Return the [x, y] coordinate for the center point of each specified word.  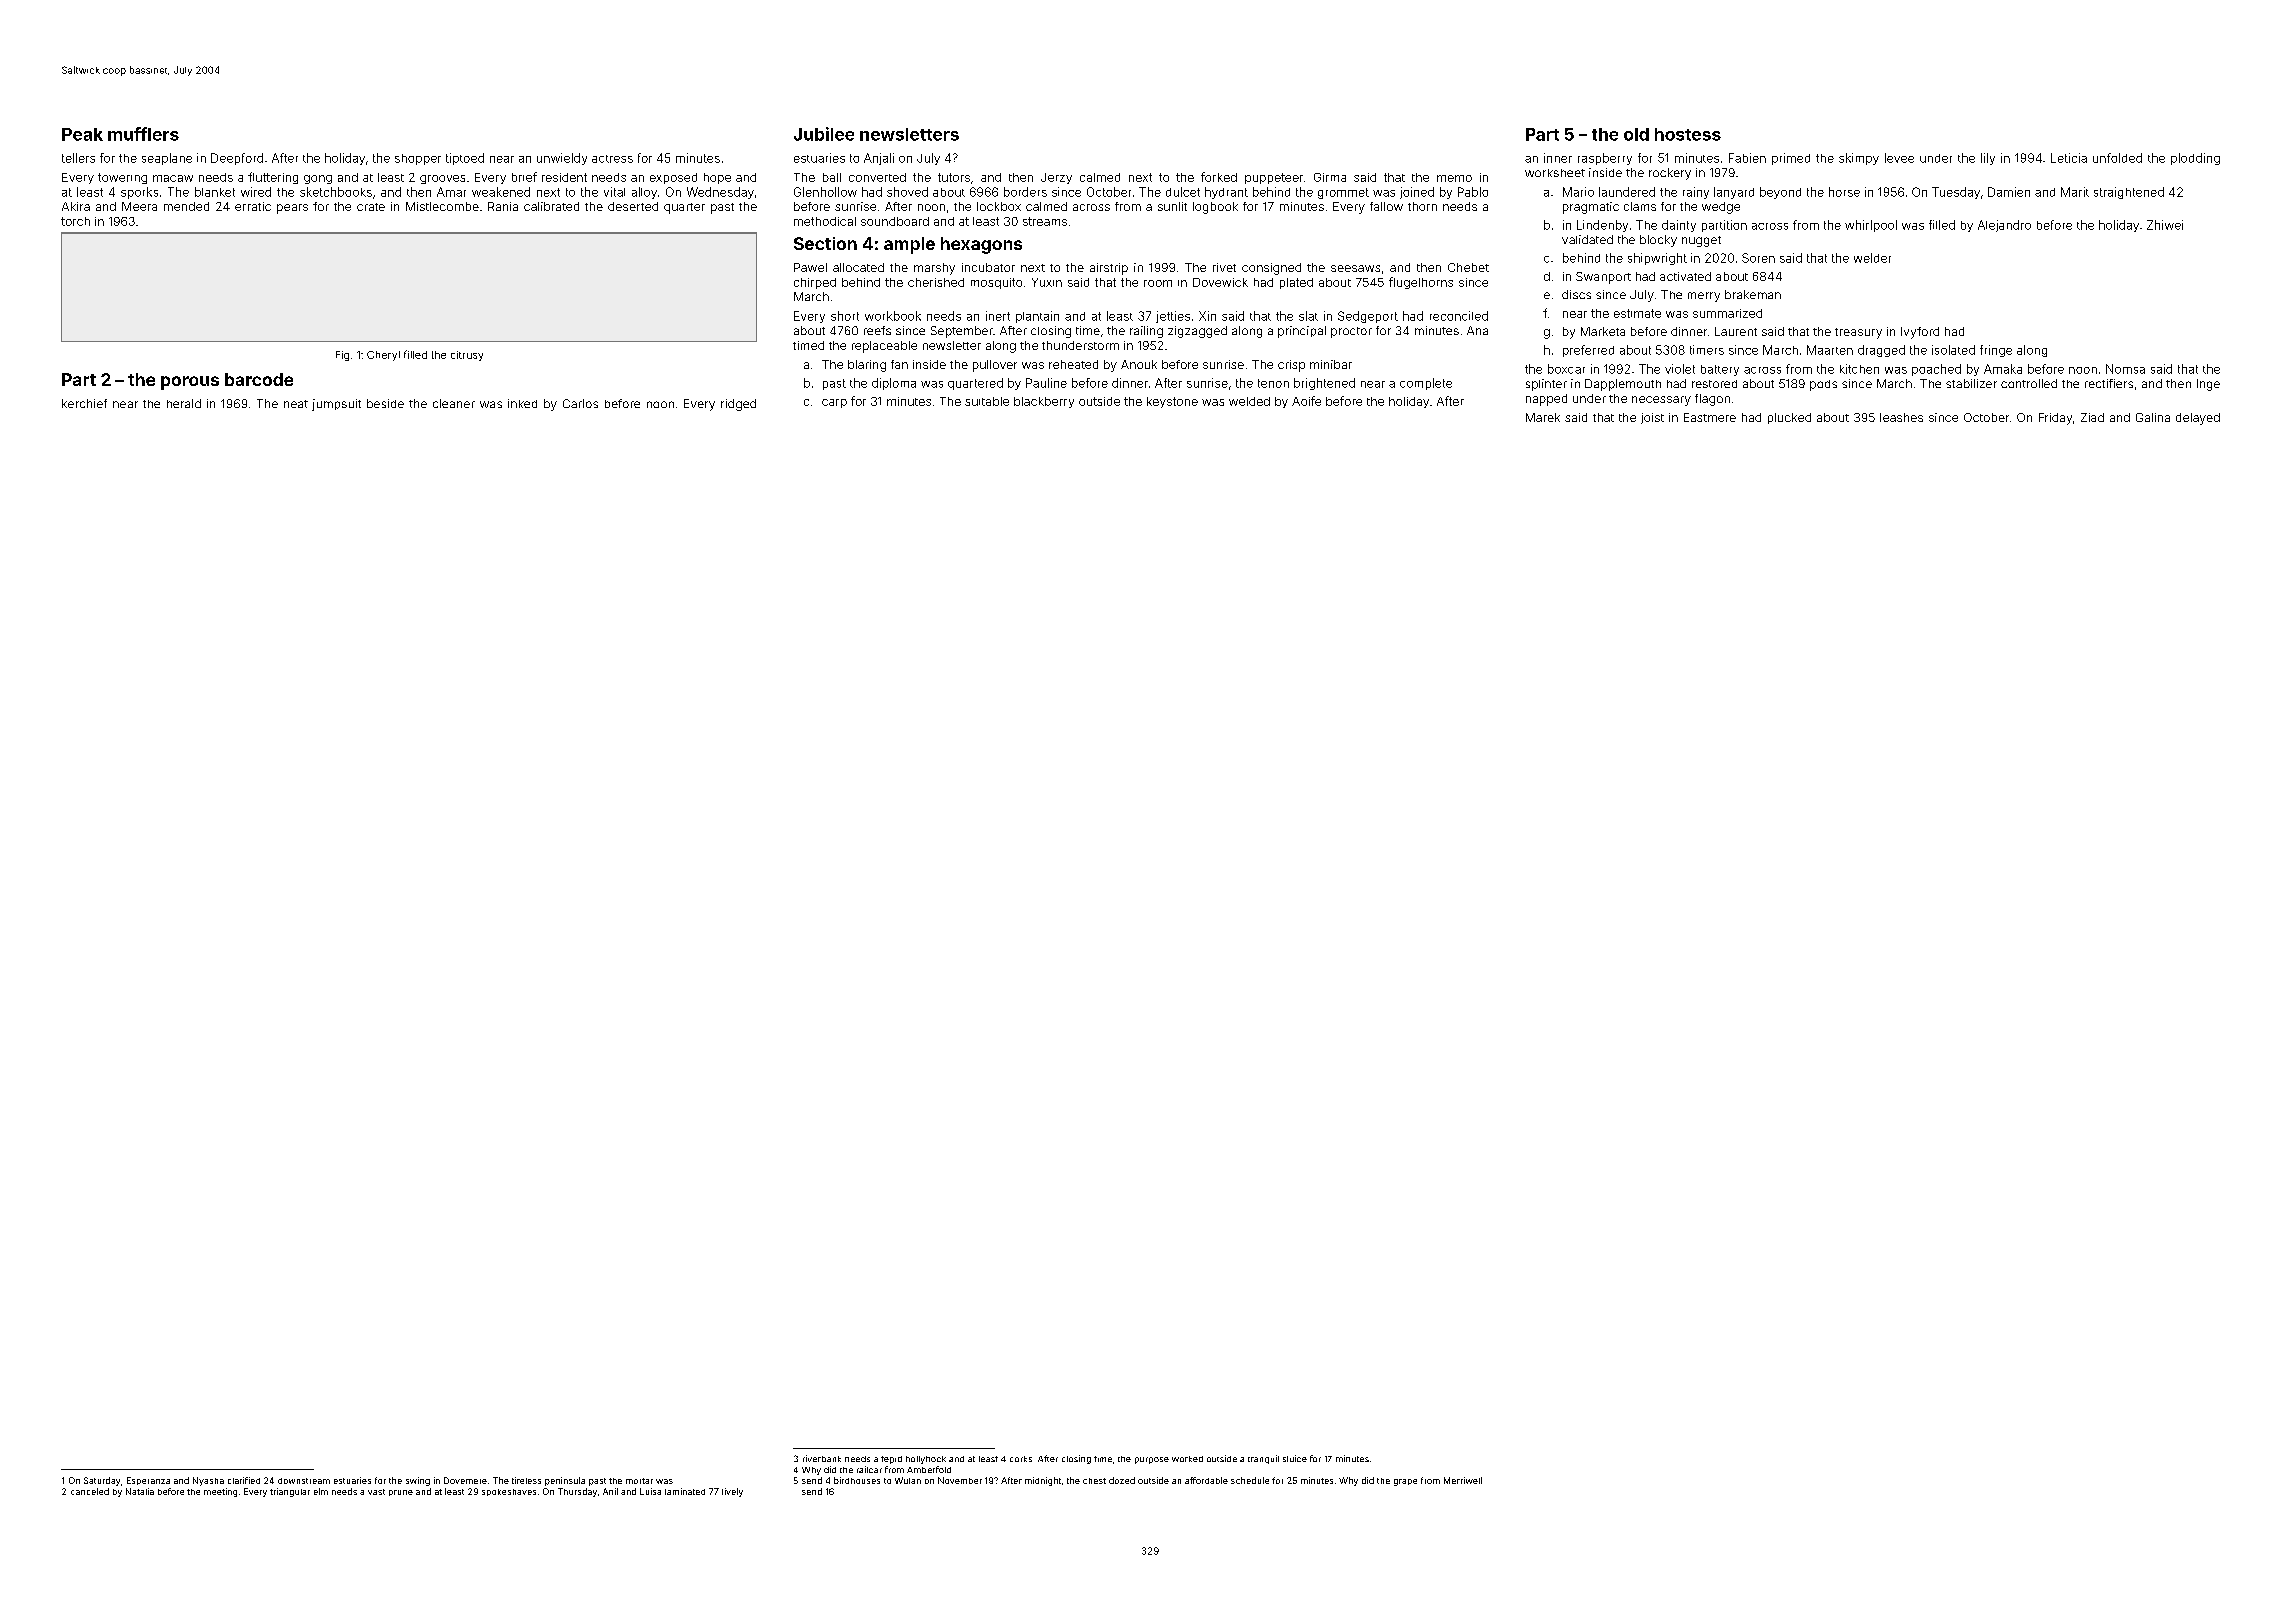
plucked [1789, 418]
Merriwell [1463, 1480]
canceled [90, 1491]
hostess [1688, 134]
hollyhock [926, 1460]
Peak [82, 134]
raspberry [1605, 159]
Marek [1543, 417]
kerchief [84, 403]
